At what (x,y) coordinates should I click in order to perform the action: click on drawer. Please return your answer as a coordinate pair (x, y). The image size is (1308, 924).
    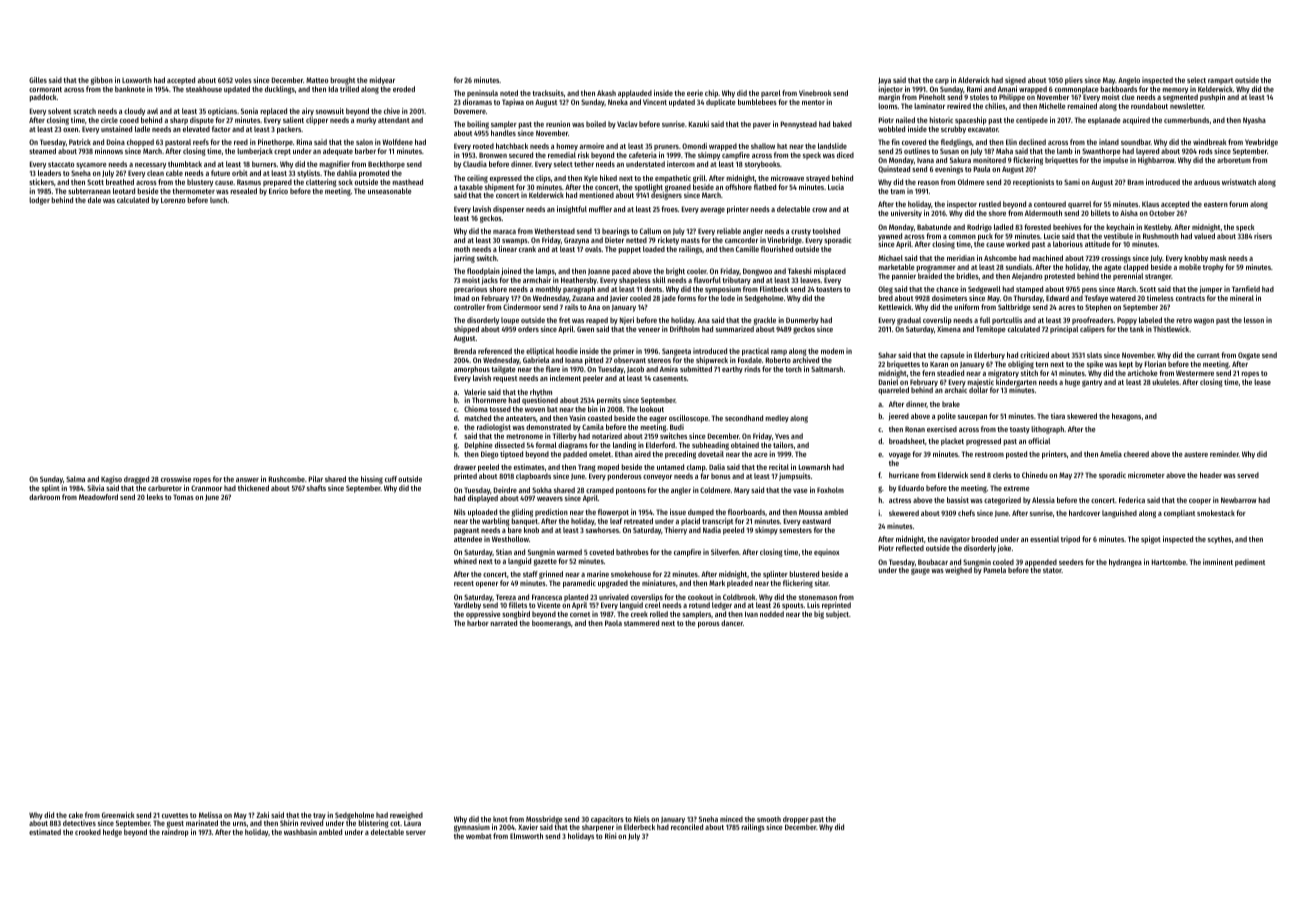
    Looking at the image, I should click on (465, 467).
